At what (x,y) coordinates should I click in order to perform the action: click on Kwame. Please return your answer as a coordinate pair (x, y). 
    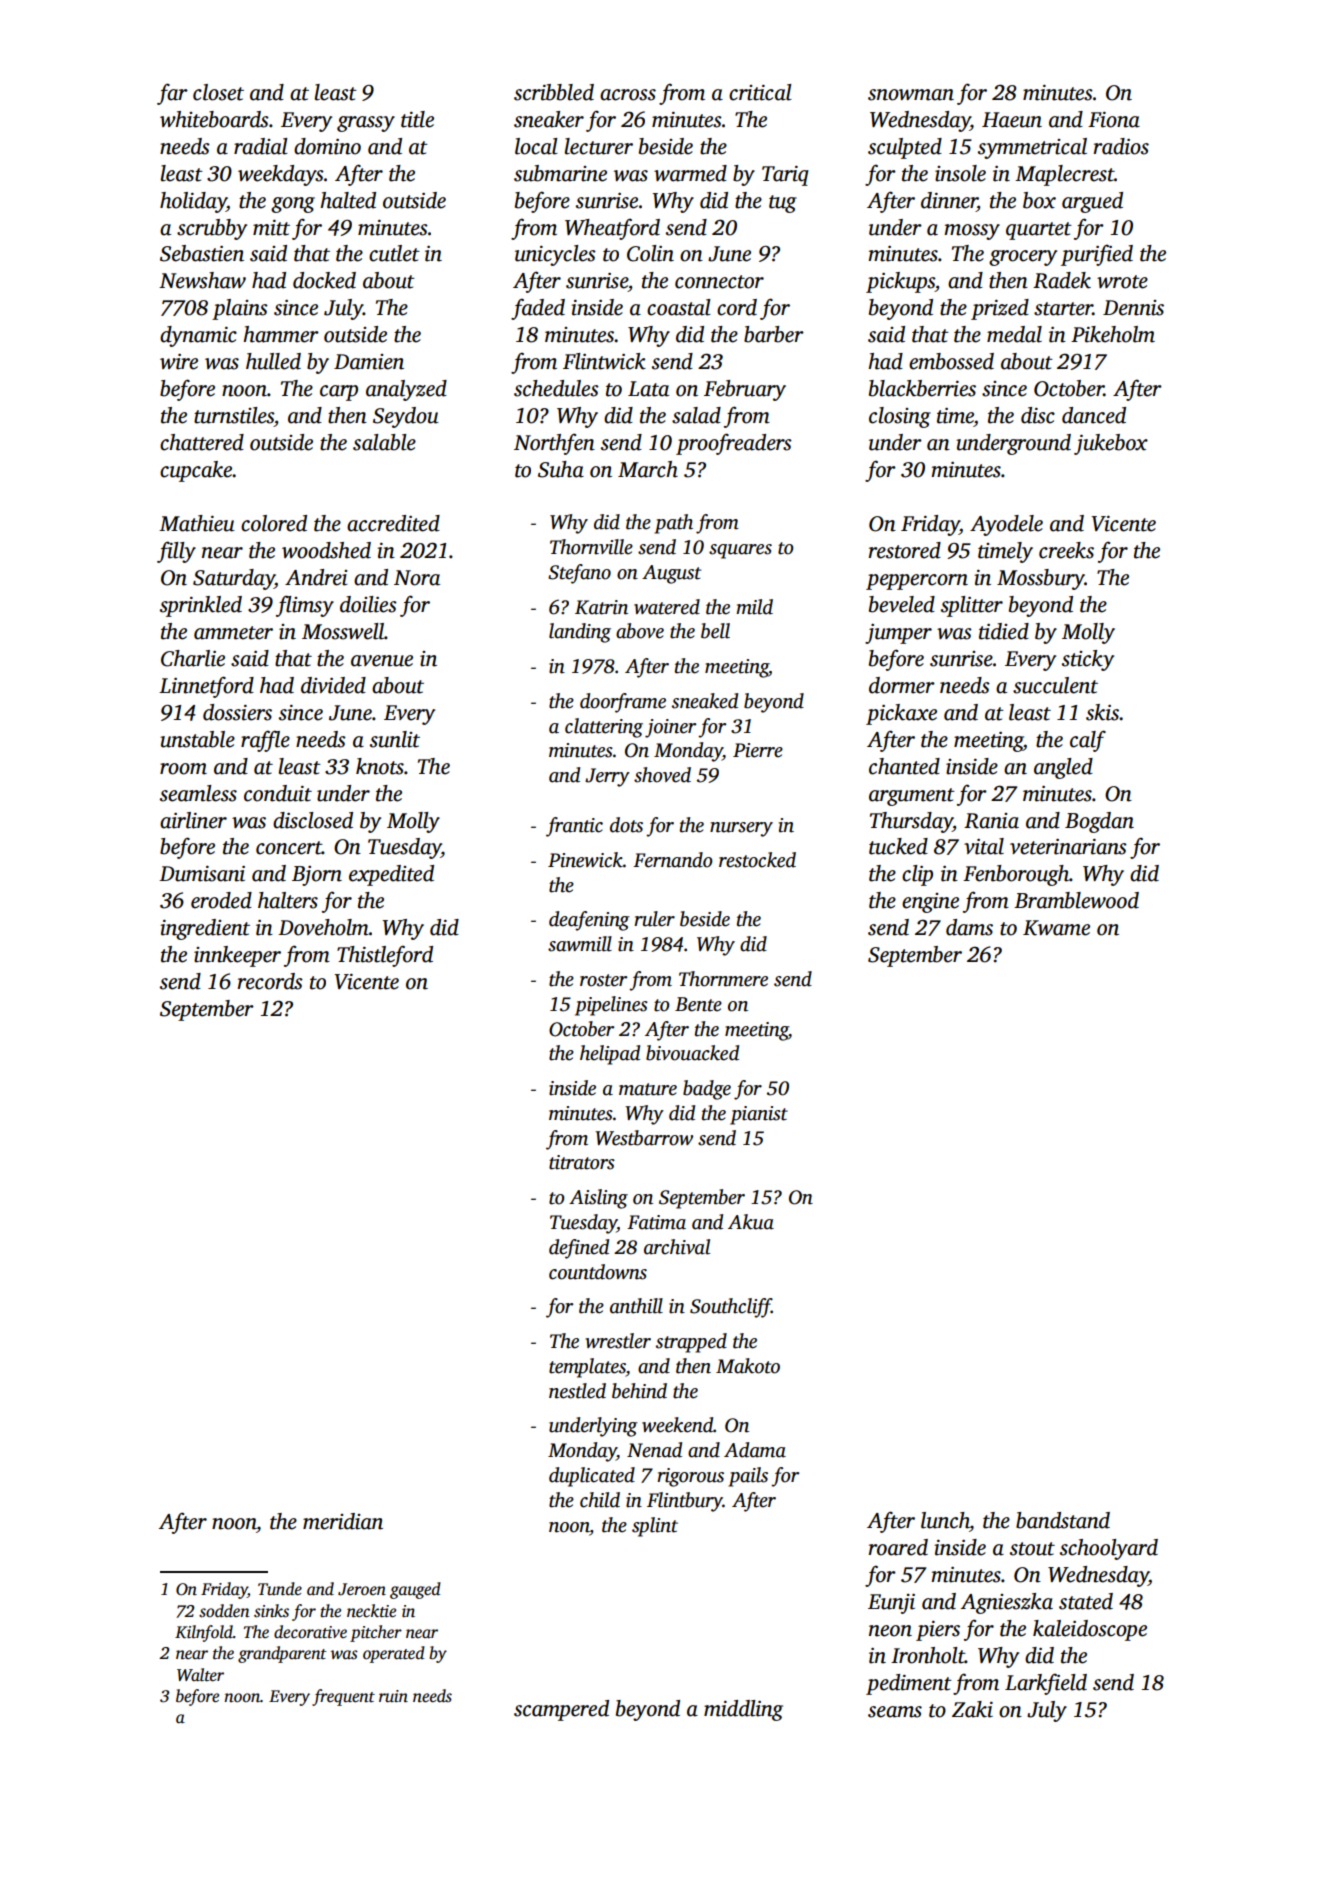
    Looking at the image, I should click on (1056, 928).
